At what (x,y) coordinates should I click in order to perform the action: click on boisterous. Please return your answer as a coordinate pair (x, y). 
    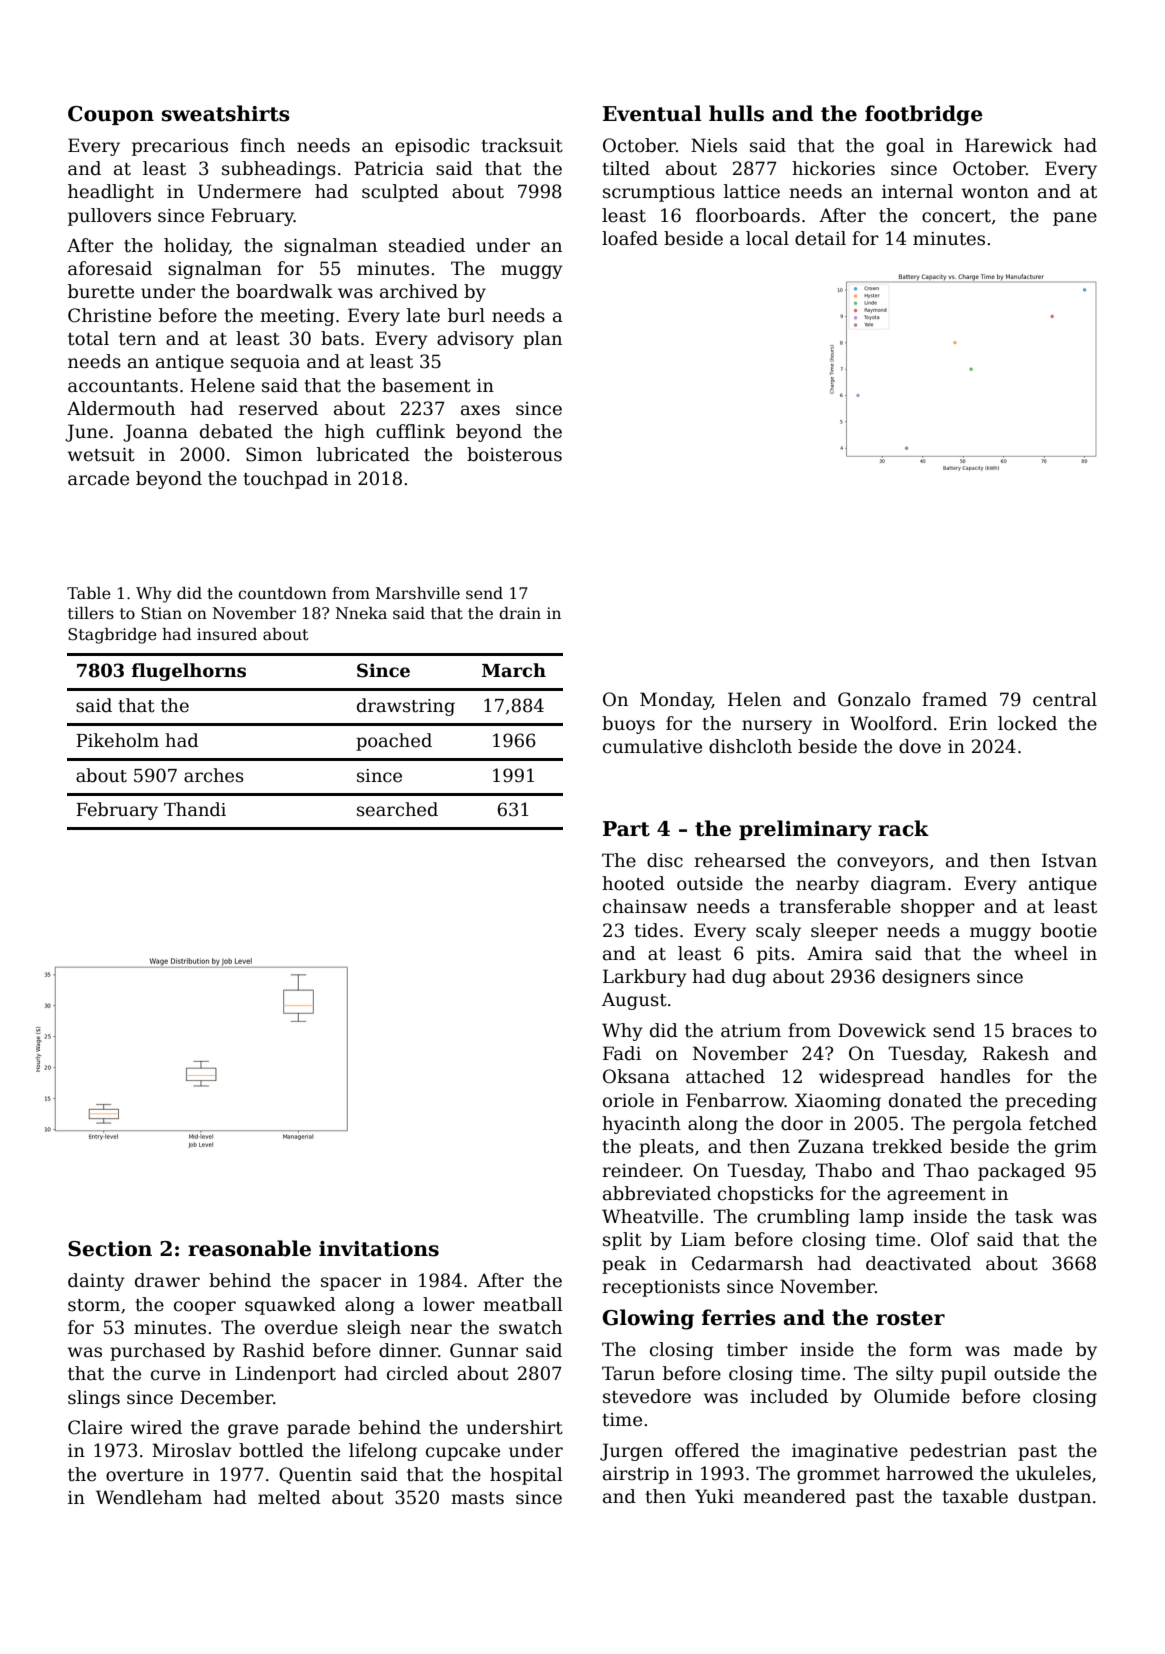
    Looking at the image, I should click on (514, 454).
